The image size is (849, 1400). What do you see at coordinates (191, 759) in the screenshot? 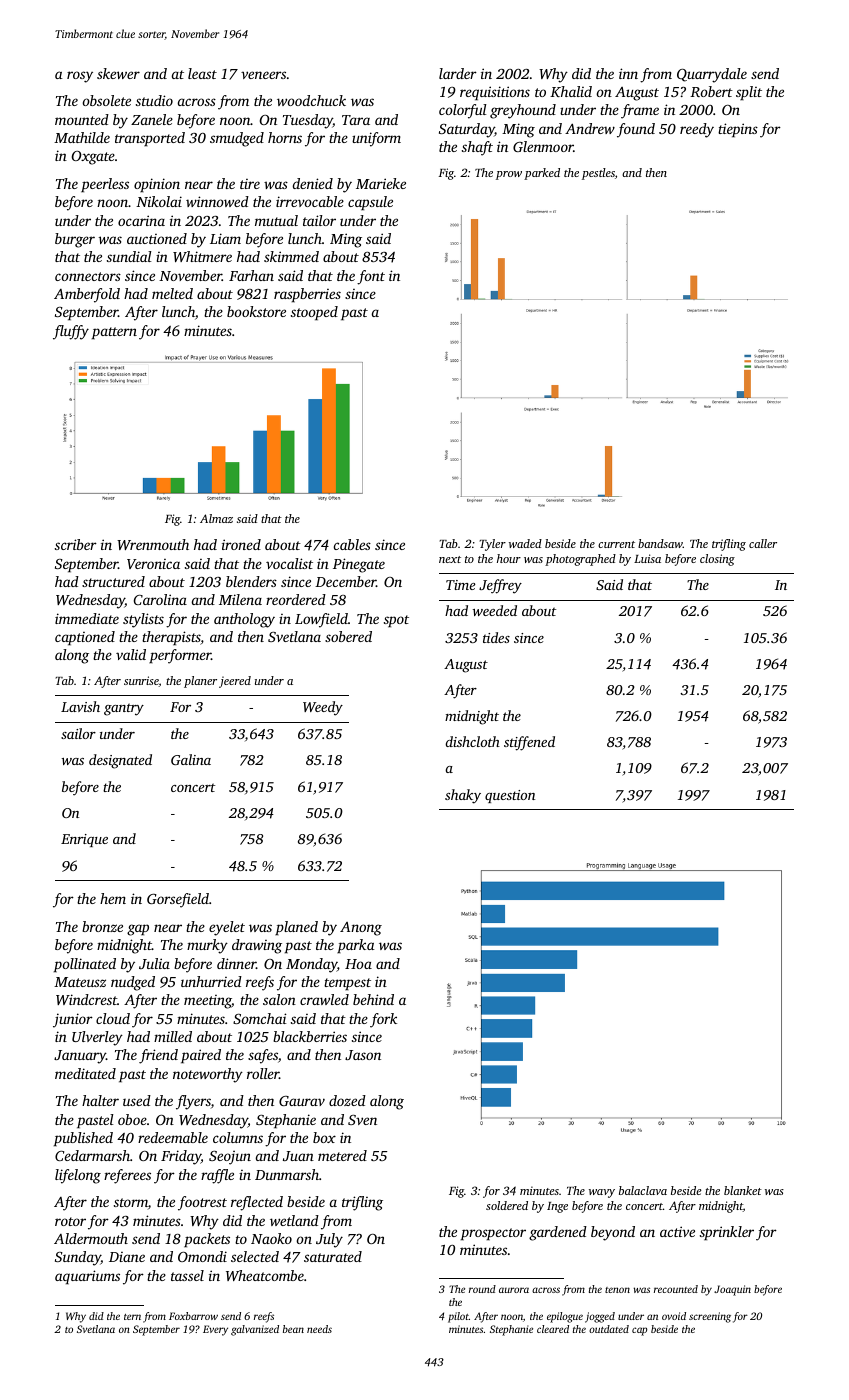
I see `Galina` at bounding box center [191, 759].
